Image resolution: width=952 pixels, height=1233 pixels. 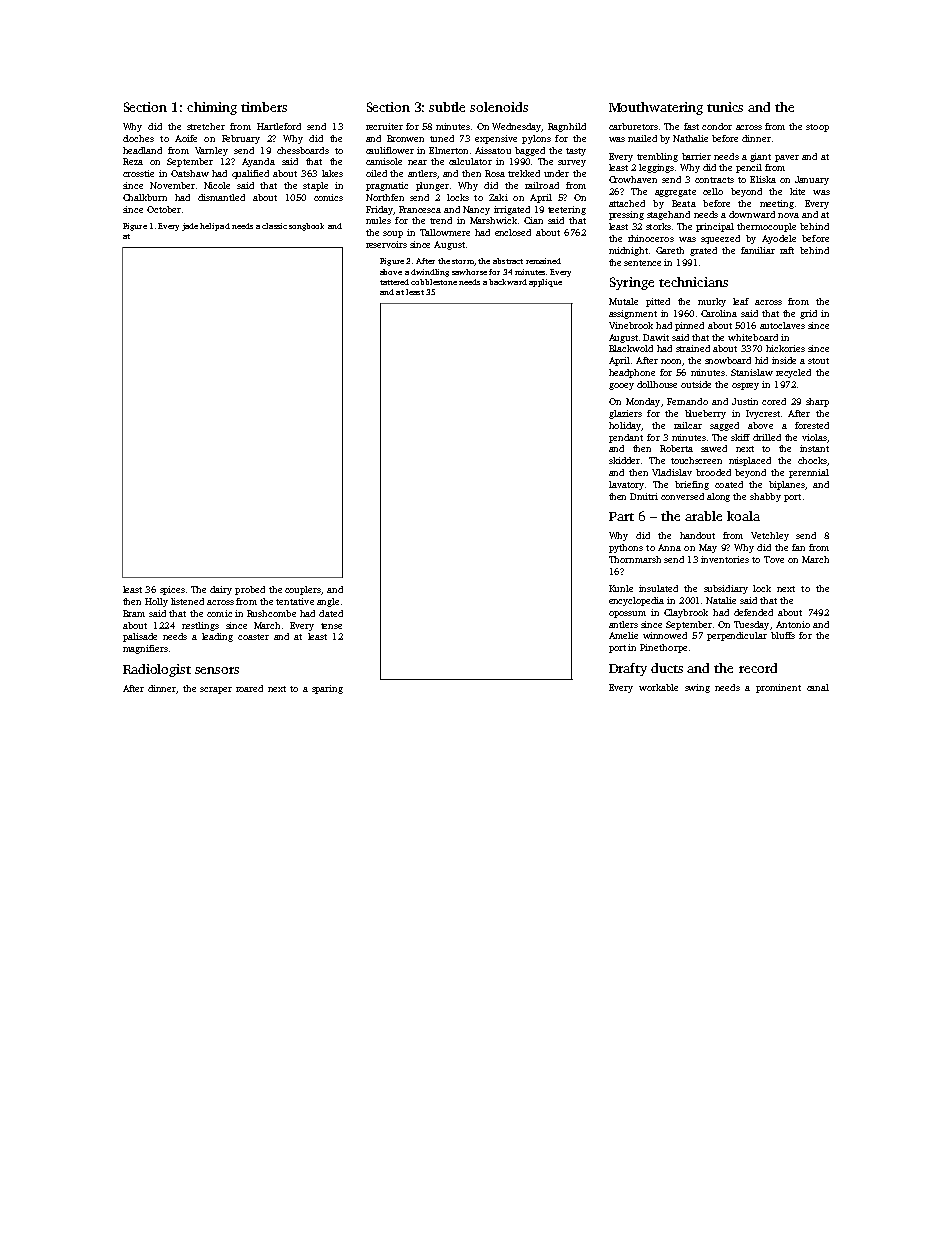 I want to click on tattered, so click(x=394, y=282).
